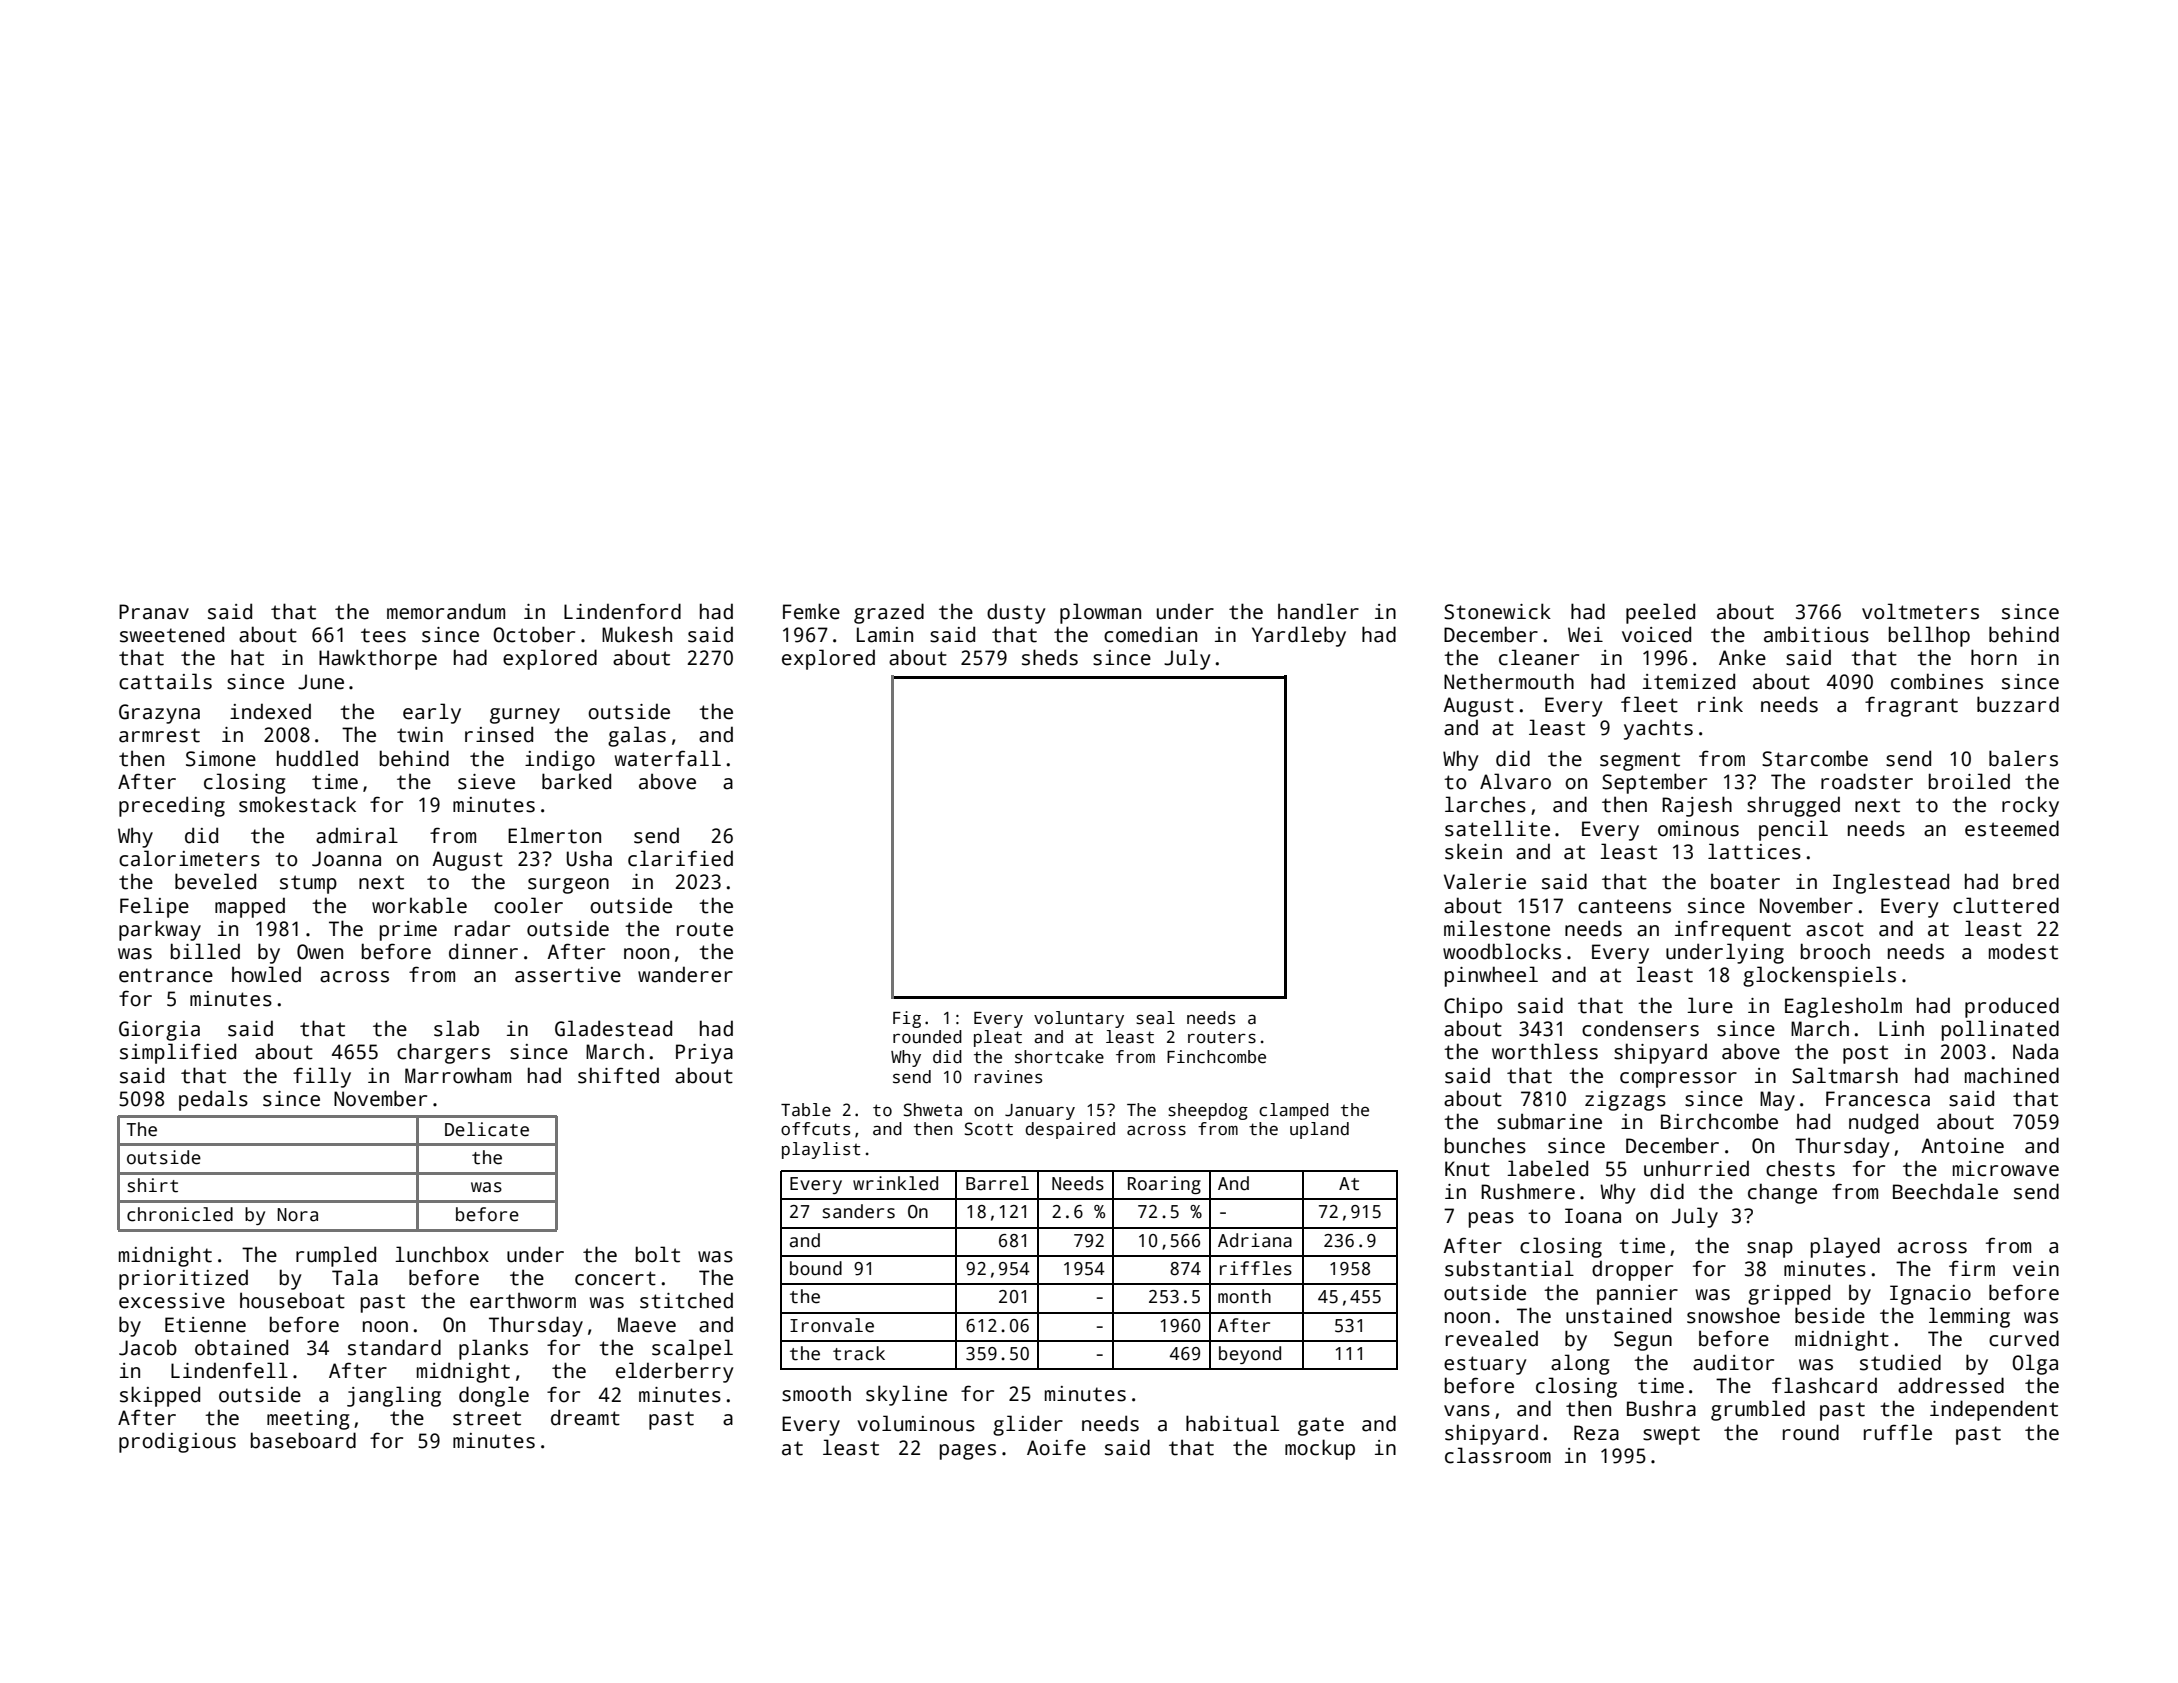 The image size is (2178, 1683). Describe the element at coordinates (1473, 851) in the screenshot. I see `skein` at that location.
